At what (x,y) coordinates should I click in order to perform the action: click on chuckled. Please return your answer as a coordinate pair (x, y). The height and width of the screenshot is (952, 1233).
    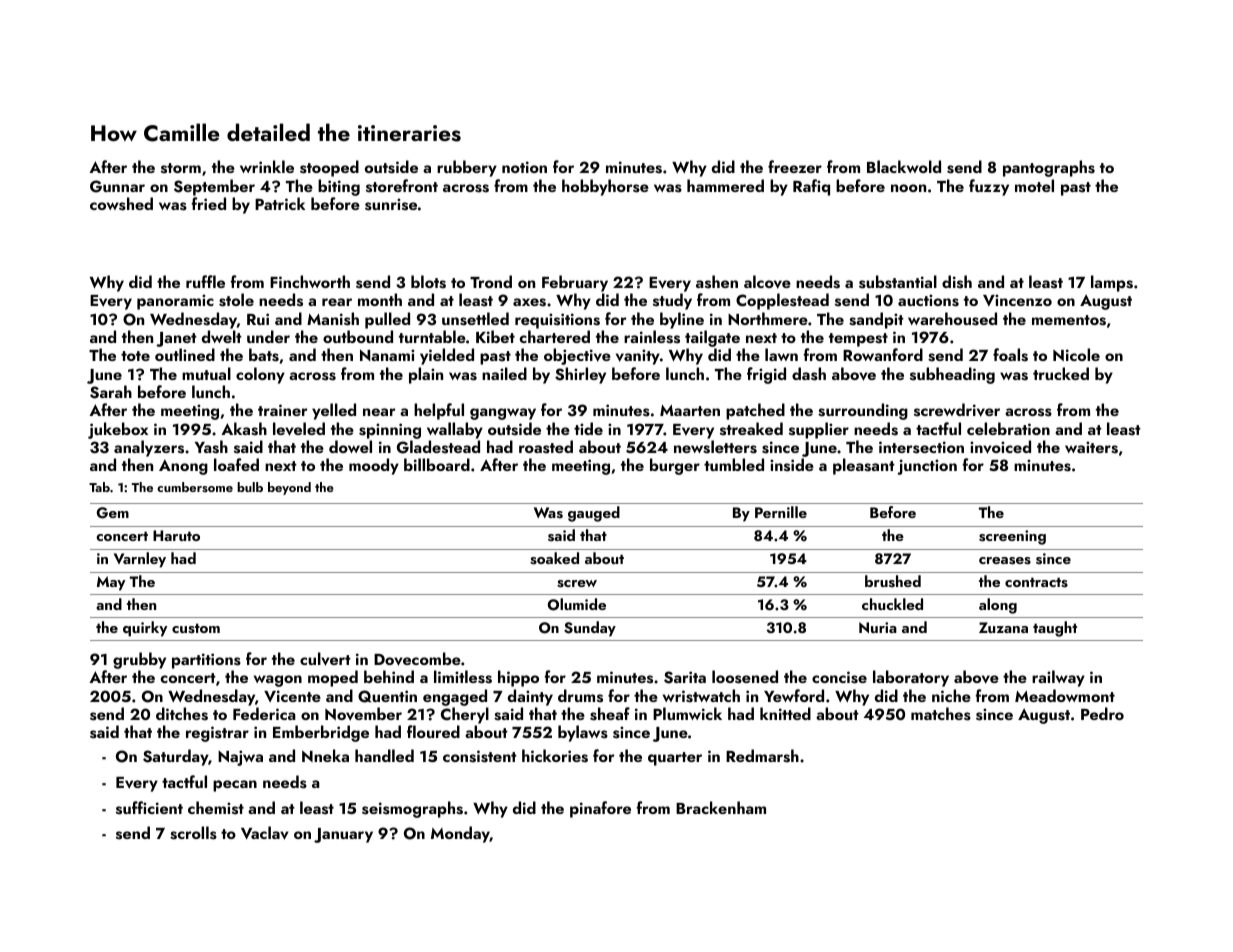
    Looking at the image, I should click on (892, 604).
